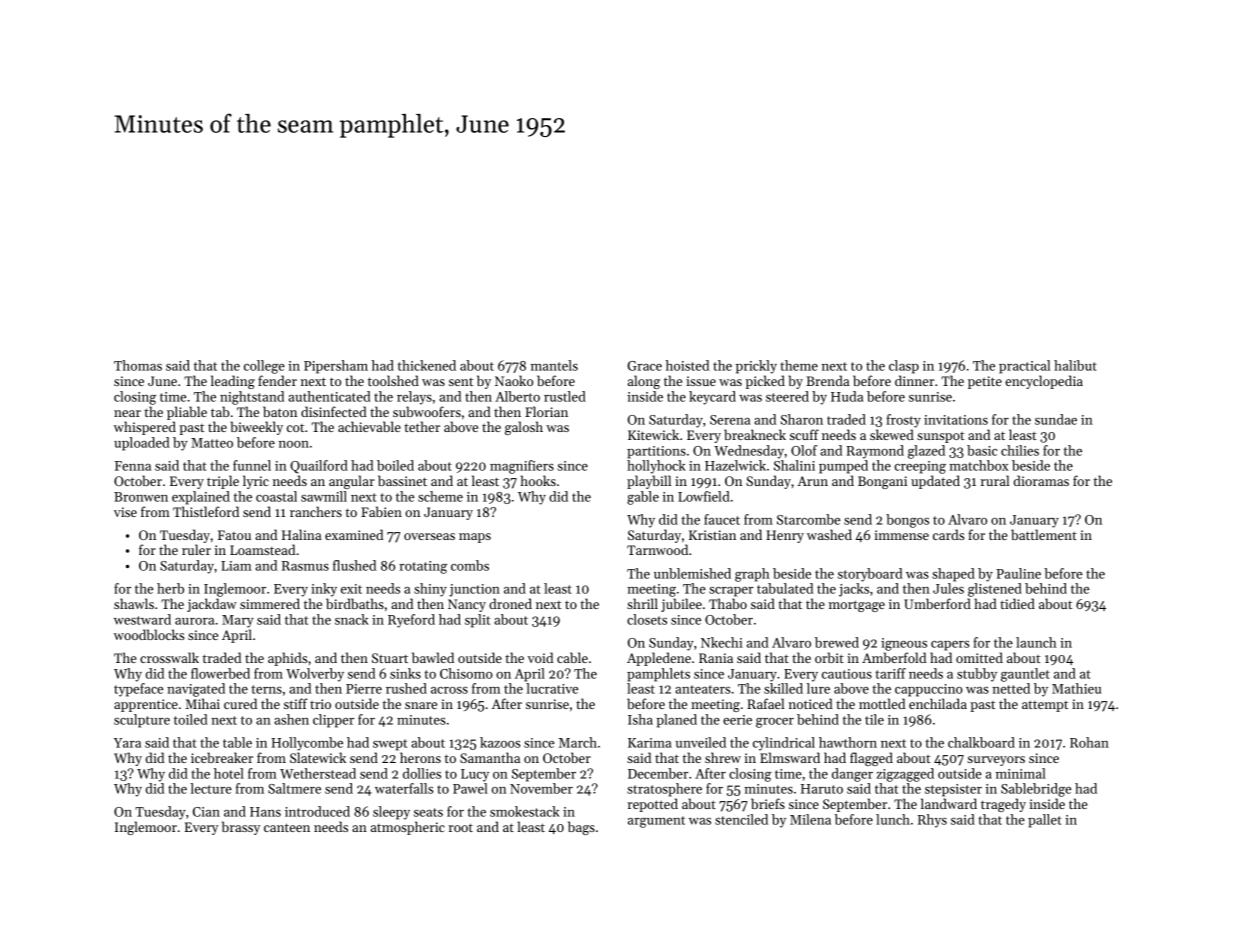 This image has width=1233, height=952. Describe the element at coordinates (287, 827) in the image. I see `canteen` at that location.
